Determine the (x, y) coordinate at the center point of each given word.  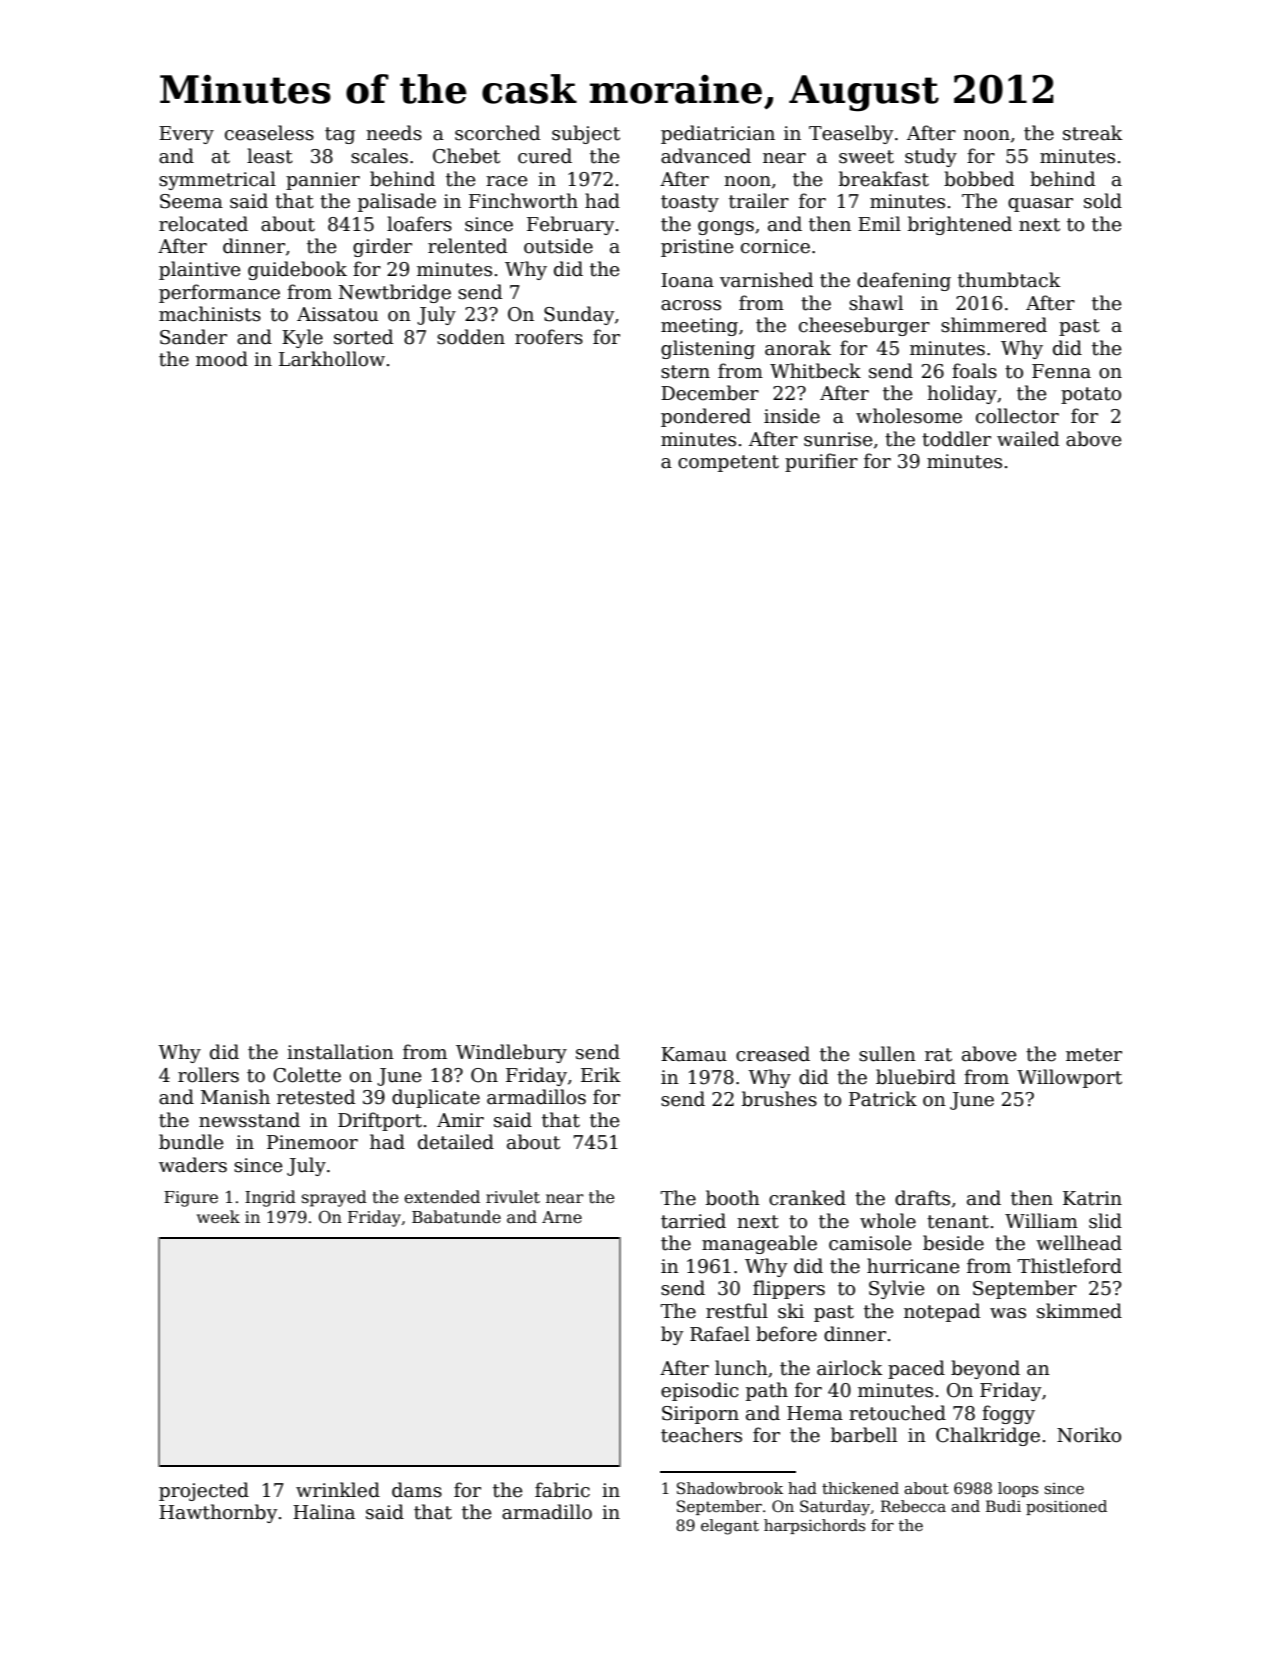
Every (186, 135)
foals (974, 371)
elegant (730, 1527)
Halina (324, 1512)
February (570, 225)
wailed (1028, 439)
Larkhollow (332, 359)
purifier (821, 462)
